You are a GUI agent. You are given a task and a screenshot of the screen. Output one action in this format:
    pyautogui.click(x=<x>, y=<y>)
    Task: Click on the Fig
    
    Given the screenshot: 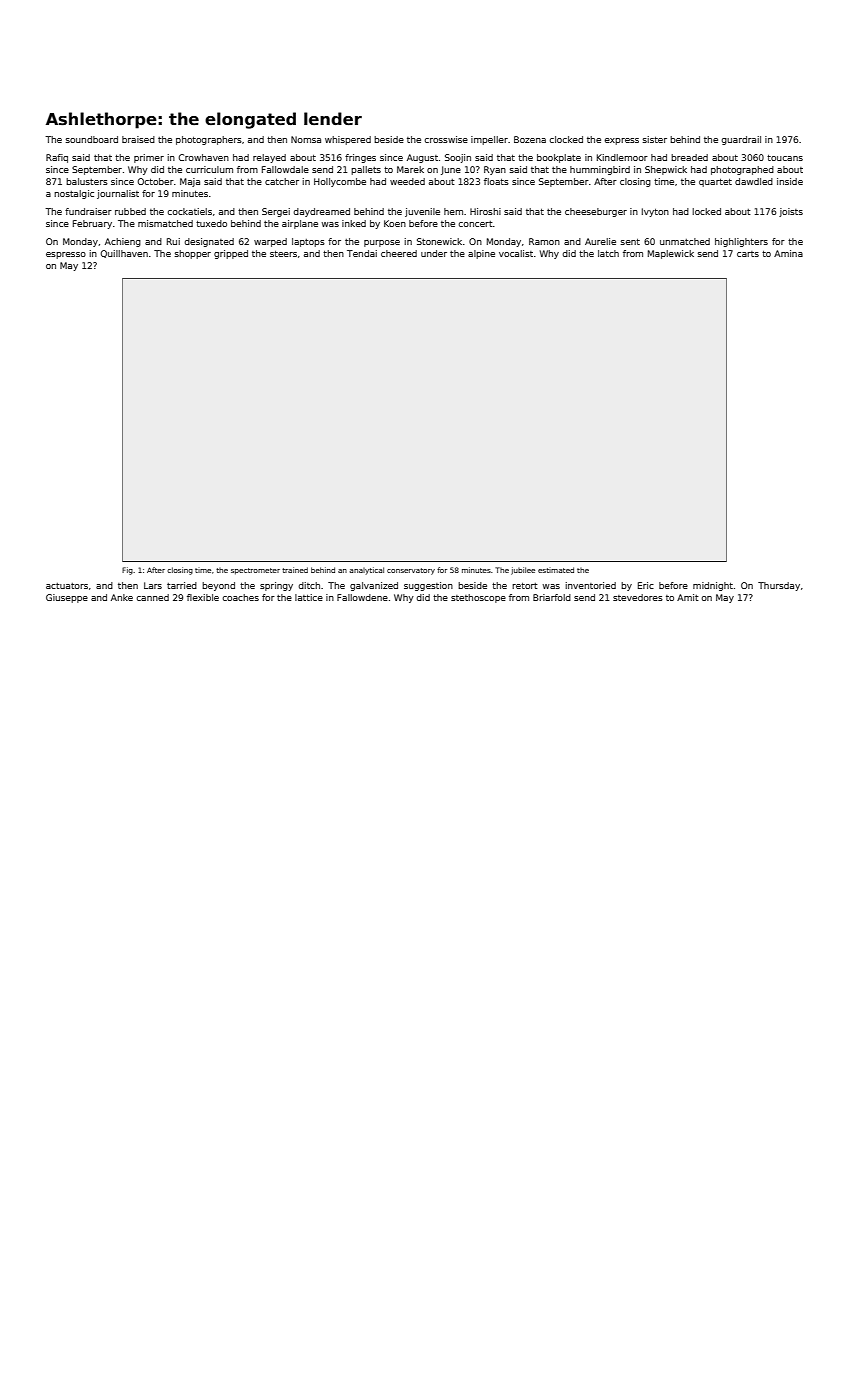 What is the action you would take?
    pyautogui.click(x=127, y=571)
